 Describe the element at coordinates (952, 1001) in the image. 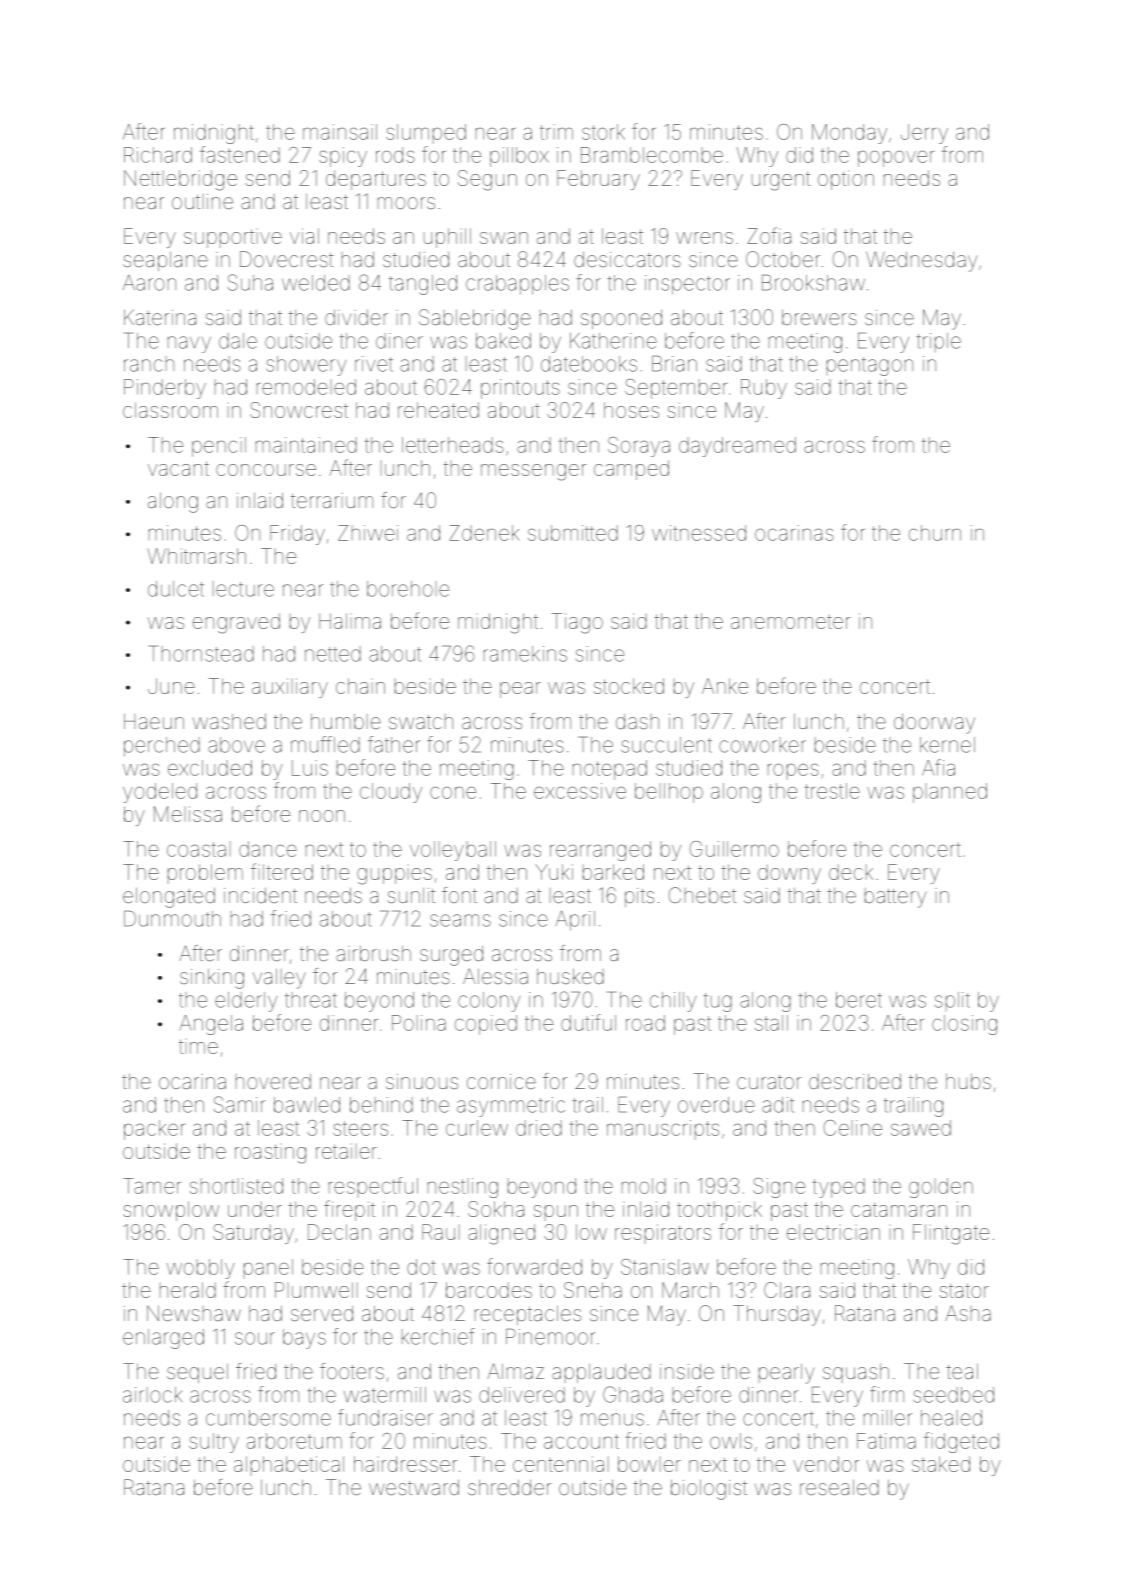

I see `split` at that location.
